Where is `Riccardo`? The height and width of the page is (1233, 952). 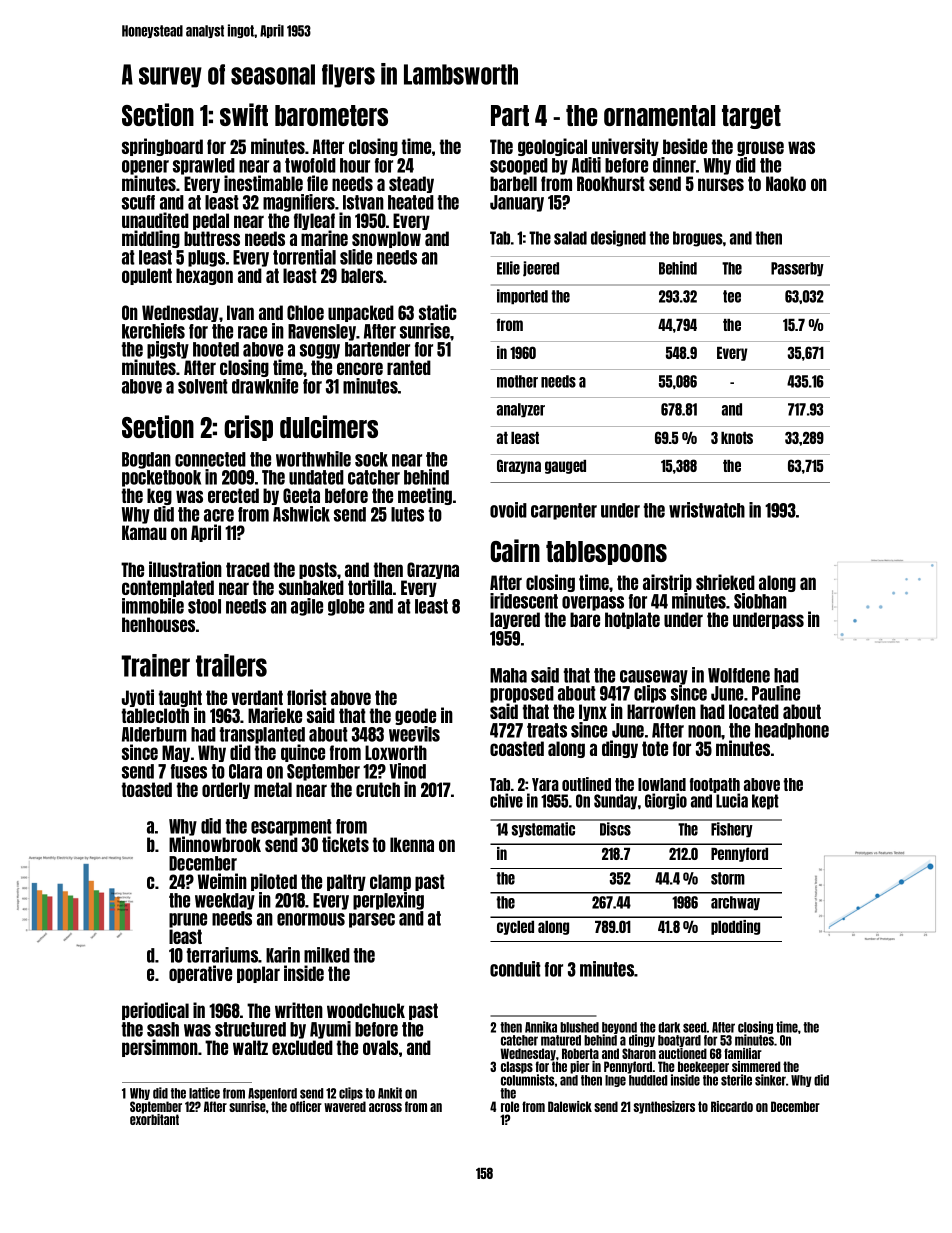 Riccardo is located at coordinates (732, 1106).
